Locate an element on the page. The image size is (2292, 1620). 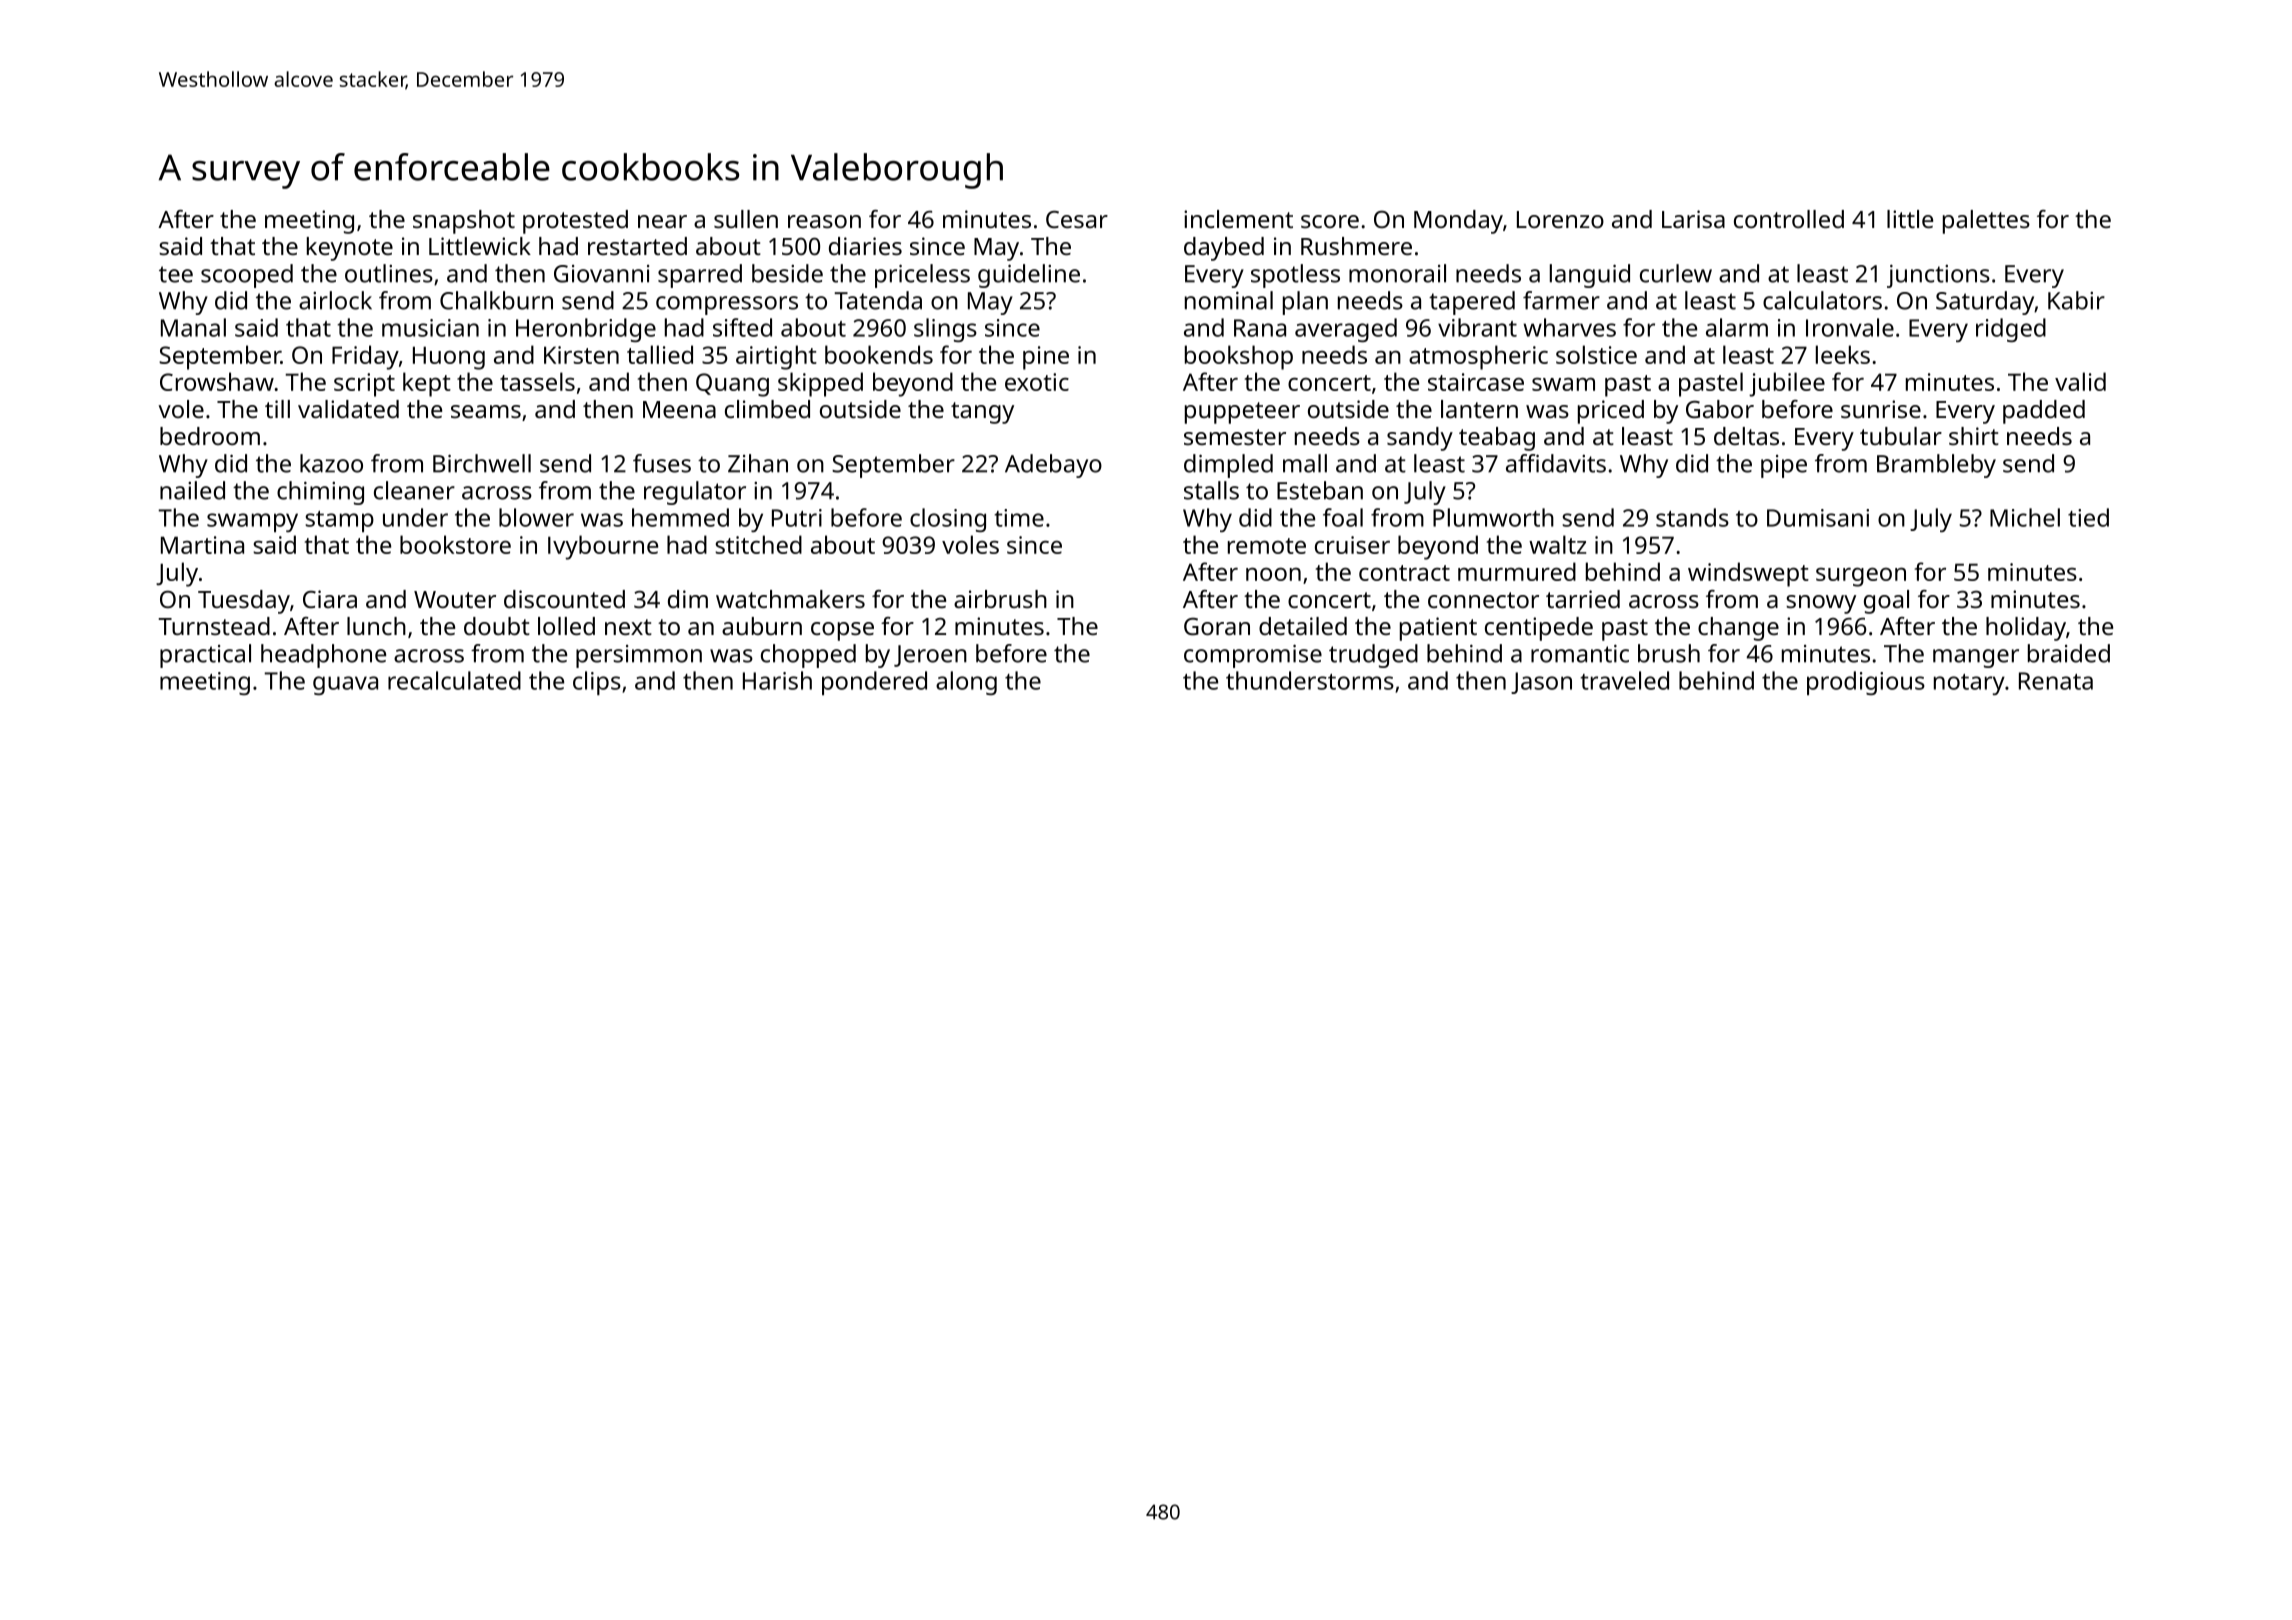
stands is located at coordinates (1692, 517).
